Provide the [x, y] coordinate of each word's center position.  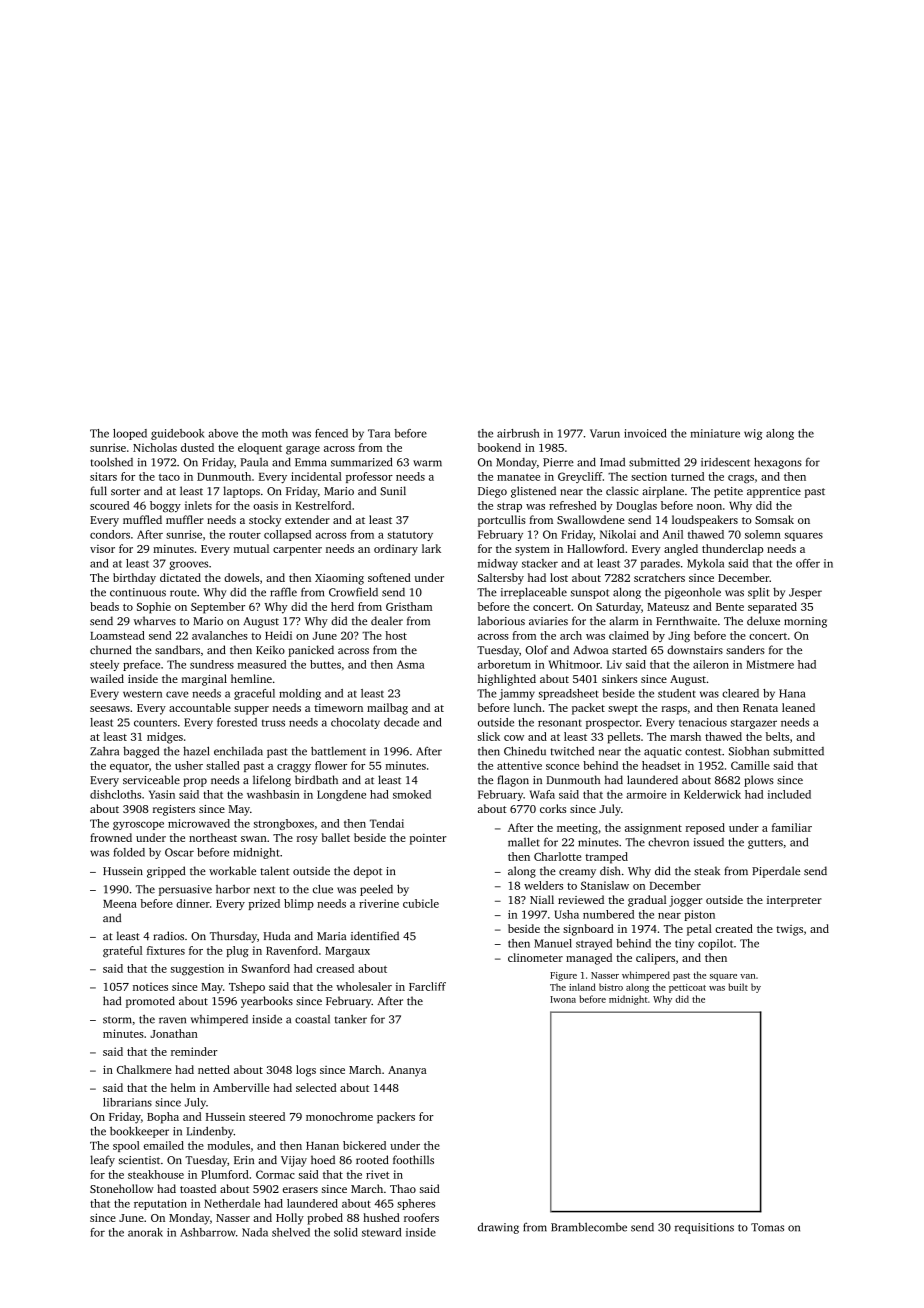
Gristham [409, 606]
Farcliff [427, 986]
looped [130, 434]
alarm [623, 620]
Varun [605, 433]
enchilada [238, 751]
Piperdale [776, 872]
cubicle [421, 903]
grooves [188, 565]
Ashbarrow [208, 1232]
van [747, 976]
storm [117, 1020]
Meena [120, 904]
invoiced [645, 433]
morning [805, 622]
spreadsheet [568, 694]
